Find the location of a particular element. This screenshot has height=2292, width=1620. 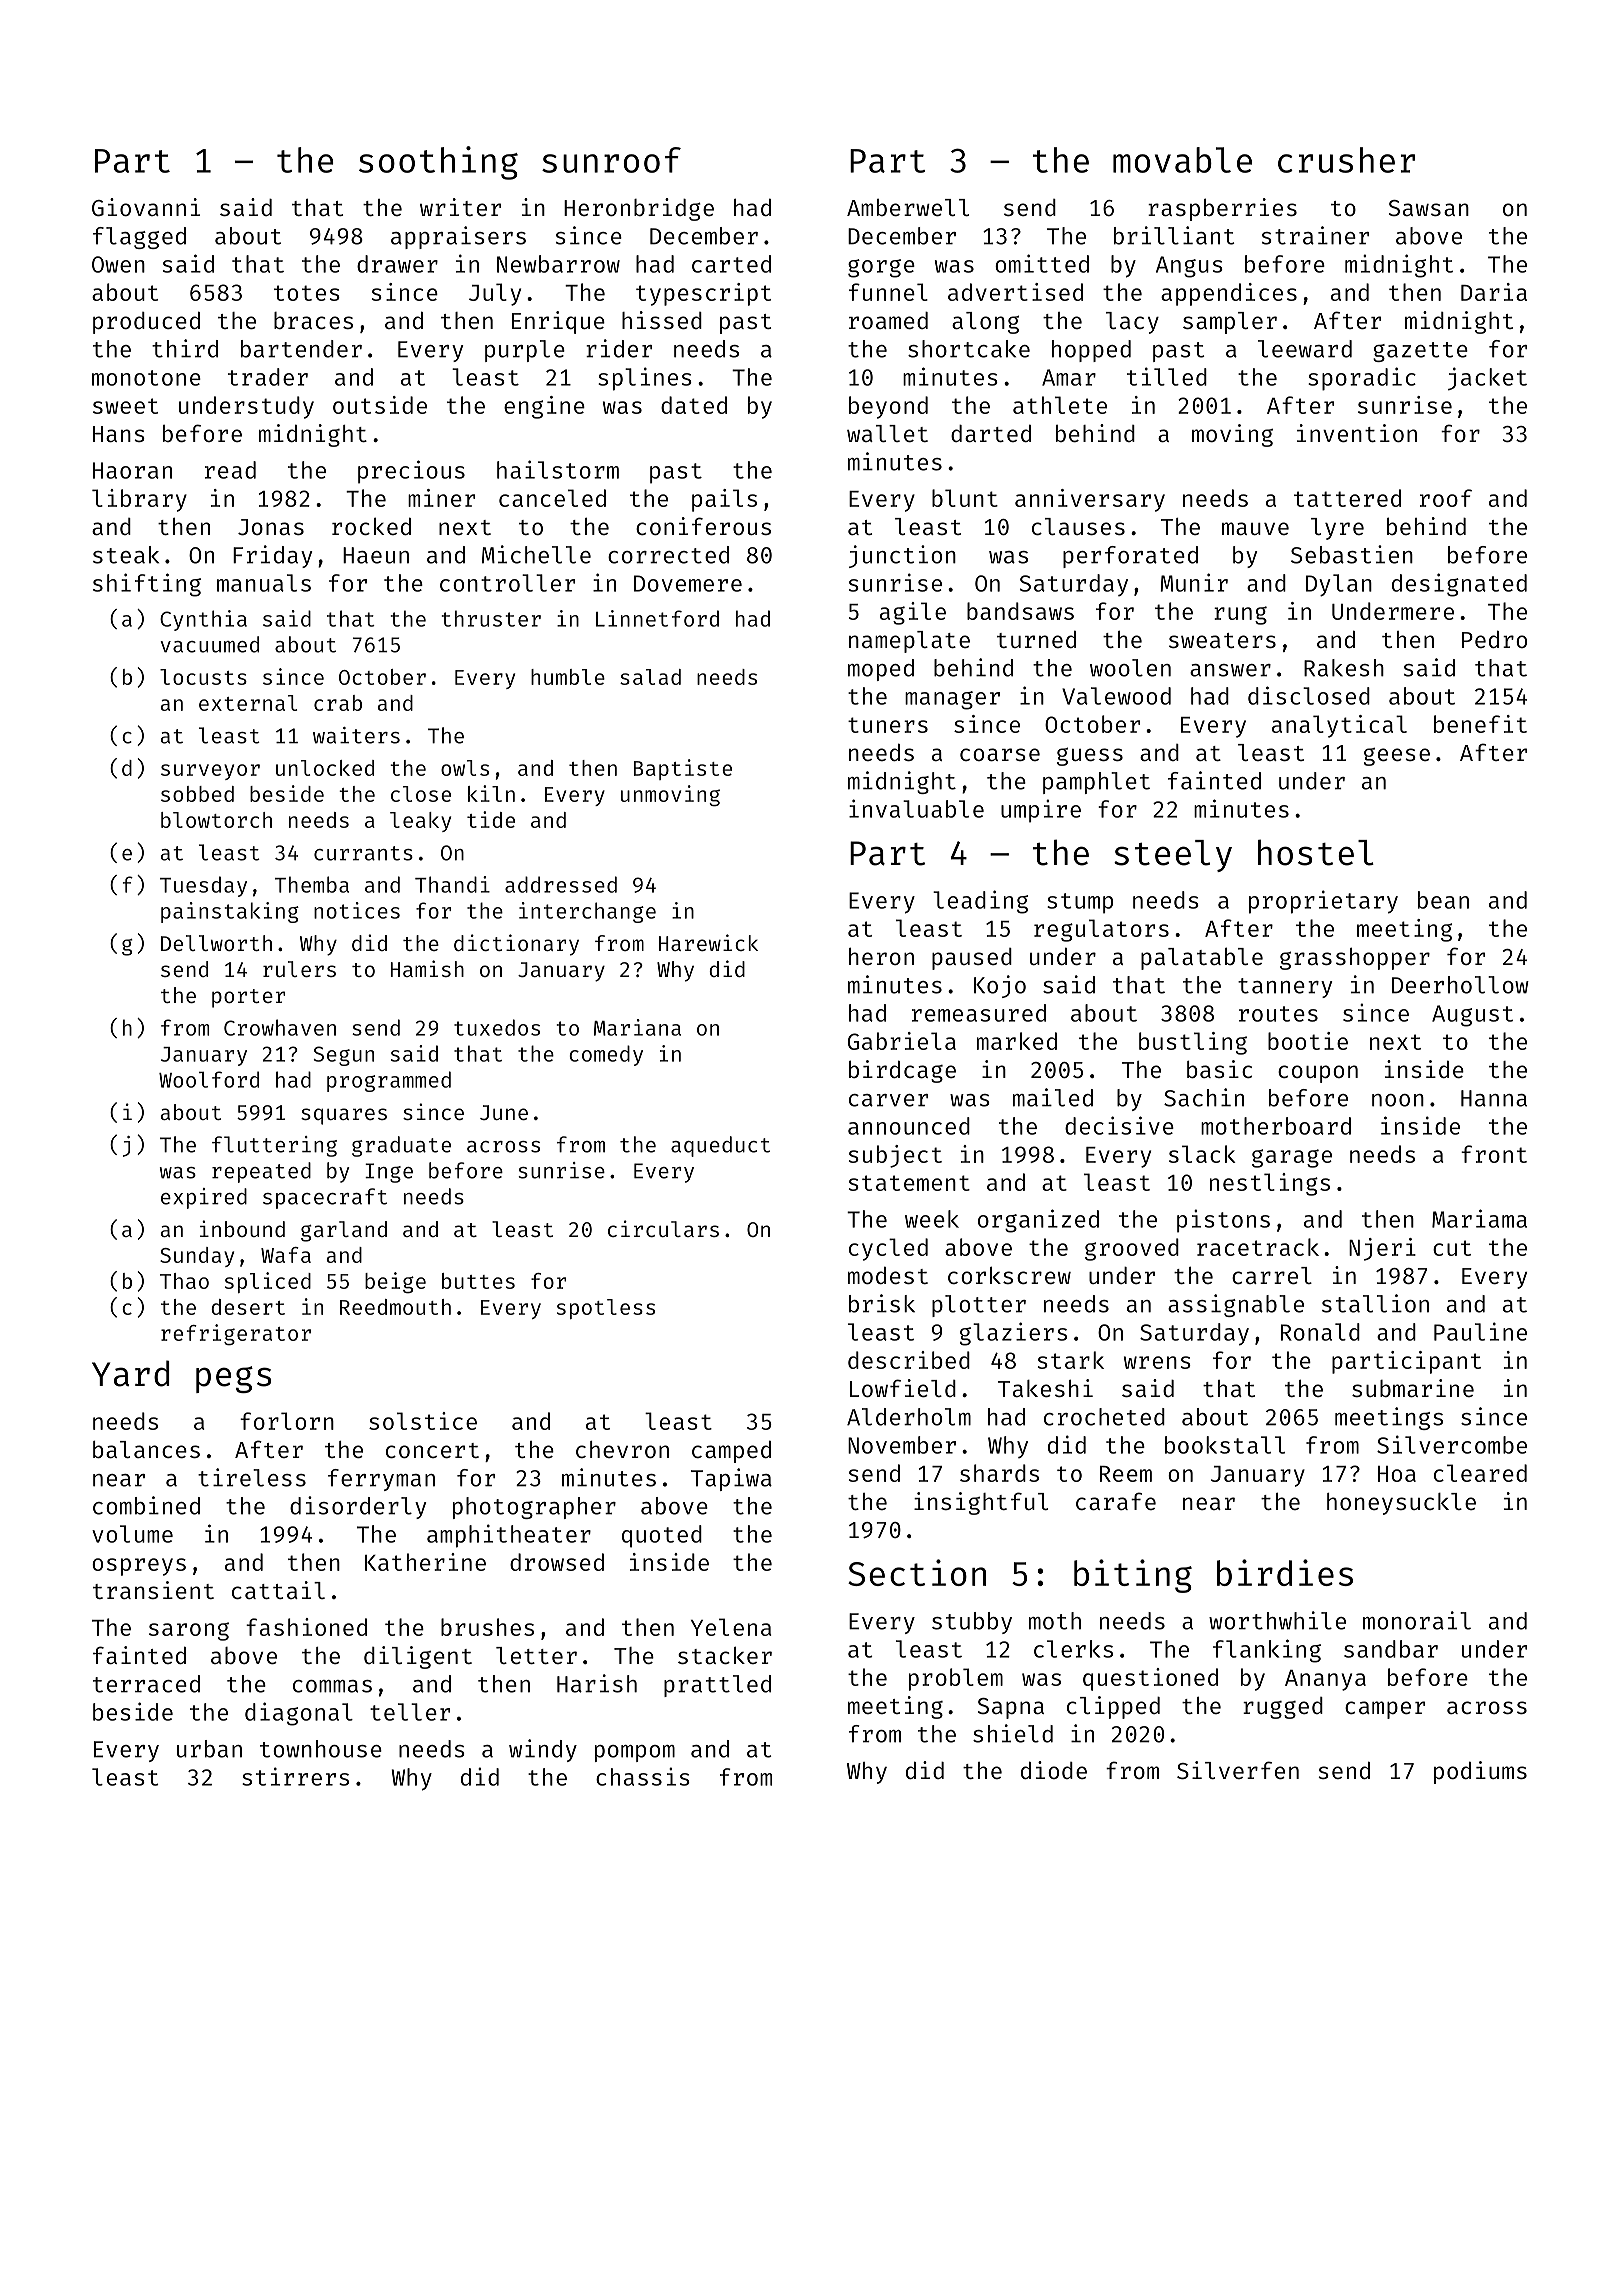

August is located at coordinates (1472, 1016).
